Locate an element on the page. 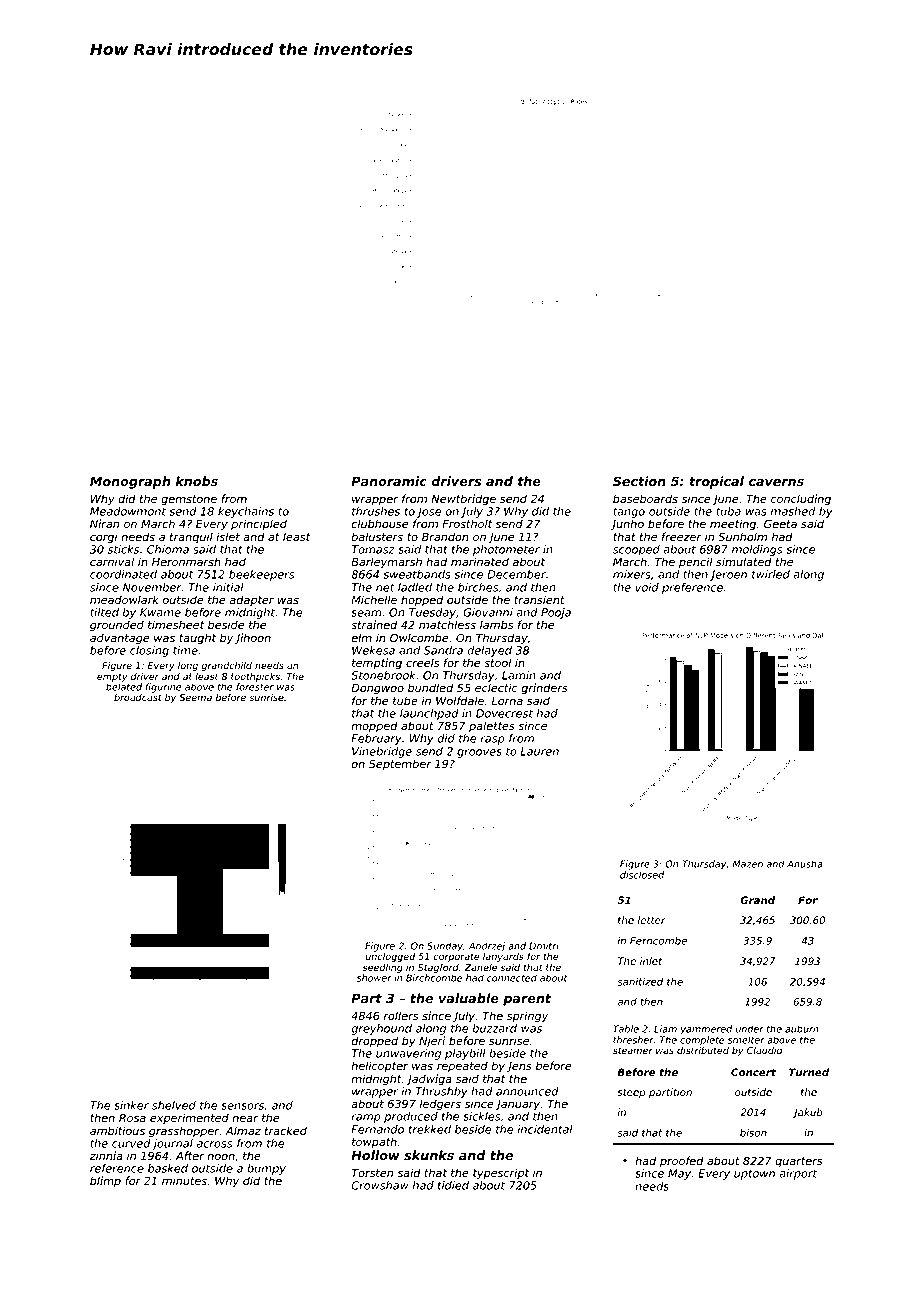  meeting is located at coordinates (733, 525).
